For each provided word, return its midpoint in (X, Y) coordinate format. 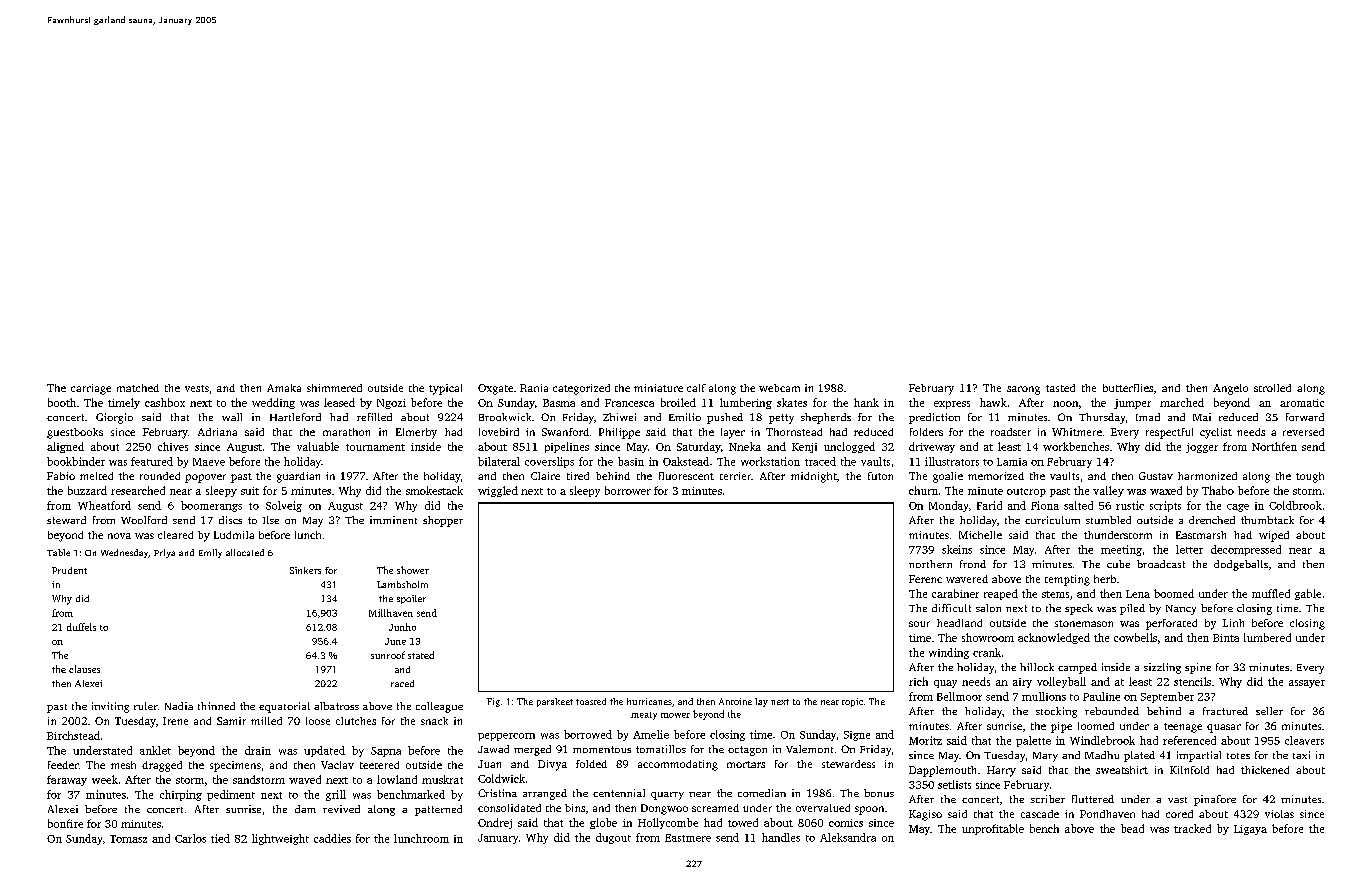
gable (1308, 594)
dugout (613, 838)
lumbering (746, 403)
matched (138, 388)
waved (305, 779)
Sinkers (305, 570)
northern (930, 564)
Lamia (1012, 462)
